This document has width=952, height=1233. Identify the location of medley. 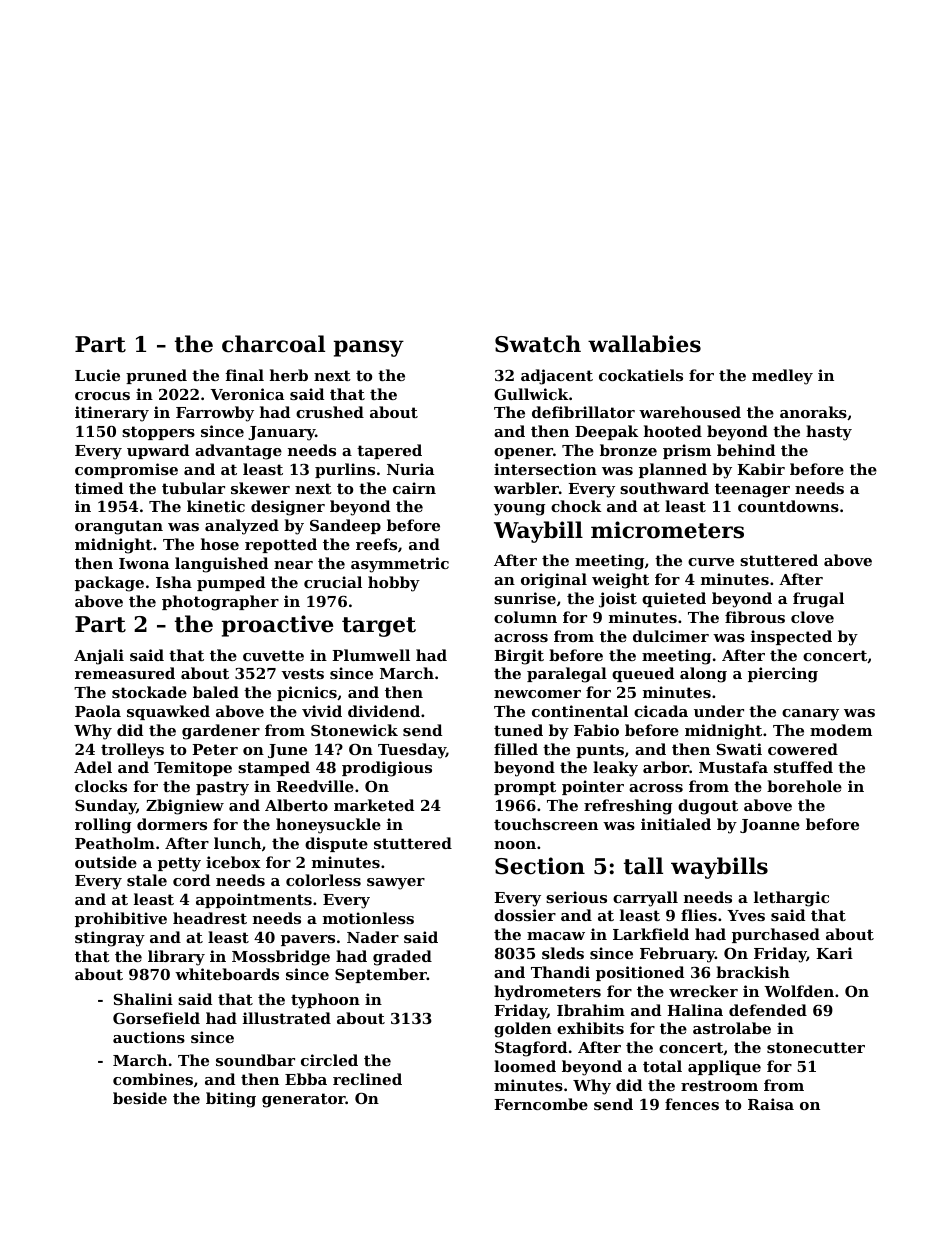
(782, 377).
